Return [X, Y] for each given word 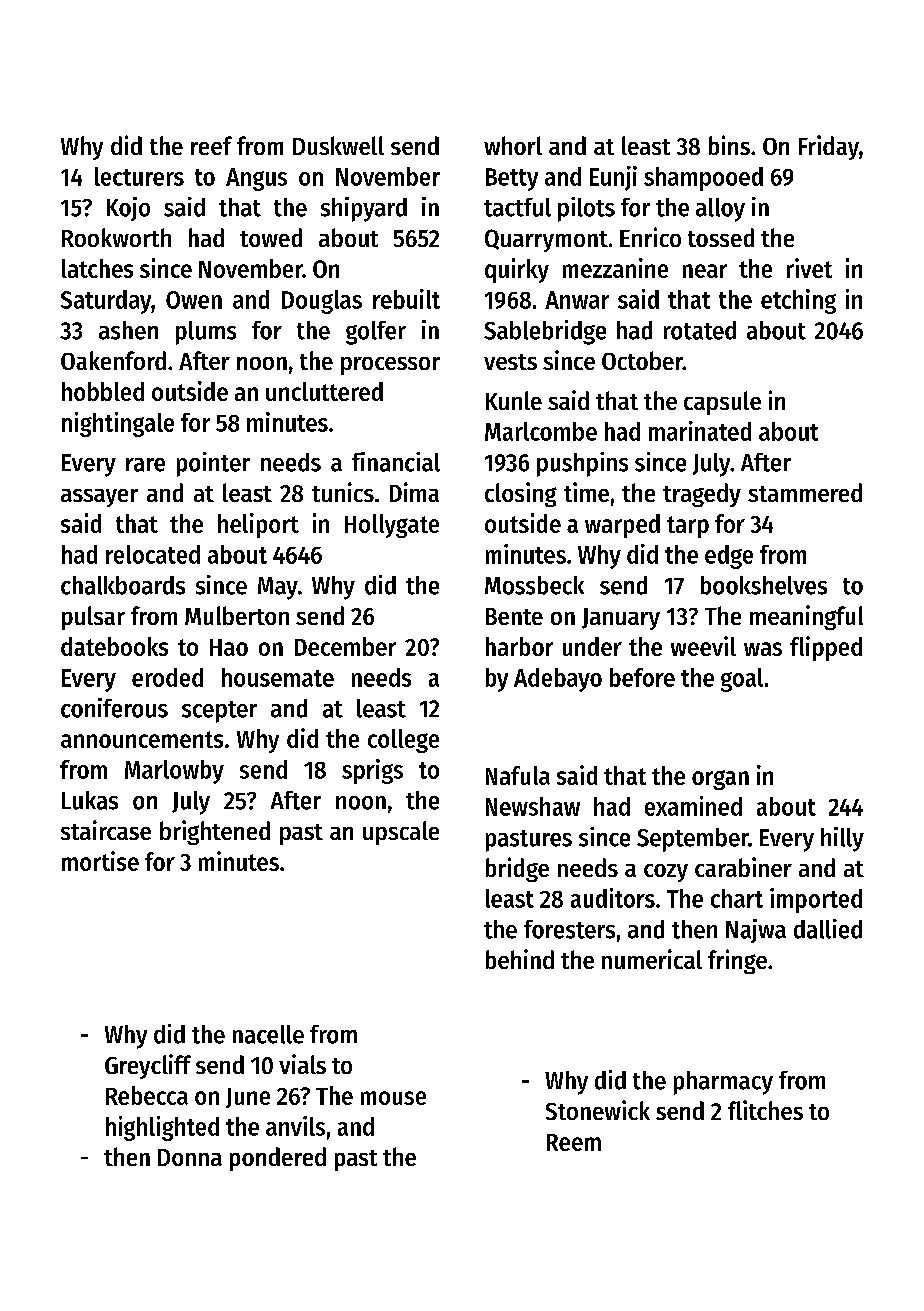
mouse [393, 1098]
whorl [513, 145]
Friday [829, 147]
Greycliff [148, 1066]
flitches [765, 1110]
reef [211, 145]
